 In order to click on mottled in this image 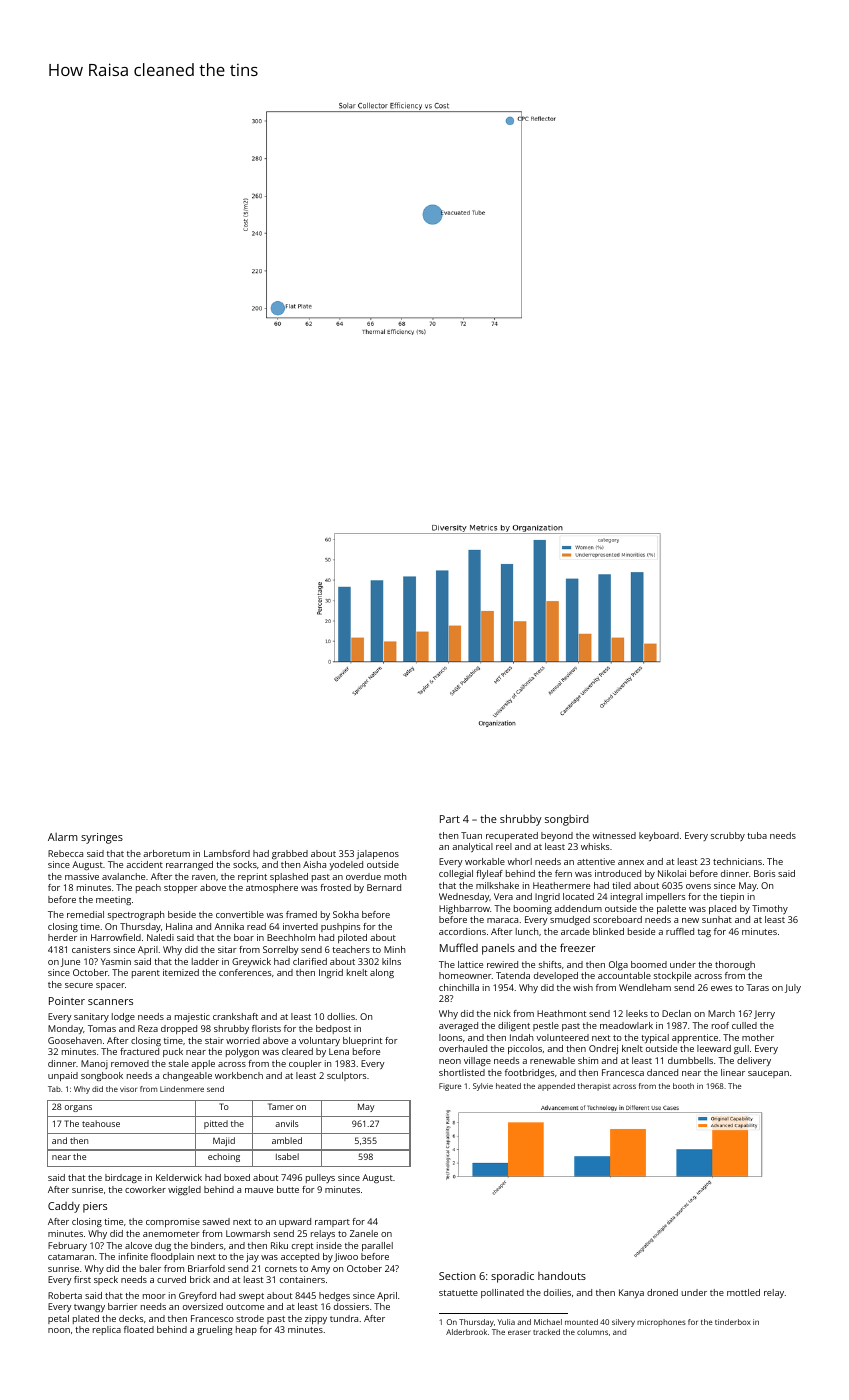, I will do `click(743, 1292)`.
